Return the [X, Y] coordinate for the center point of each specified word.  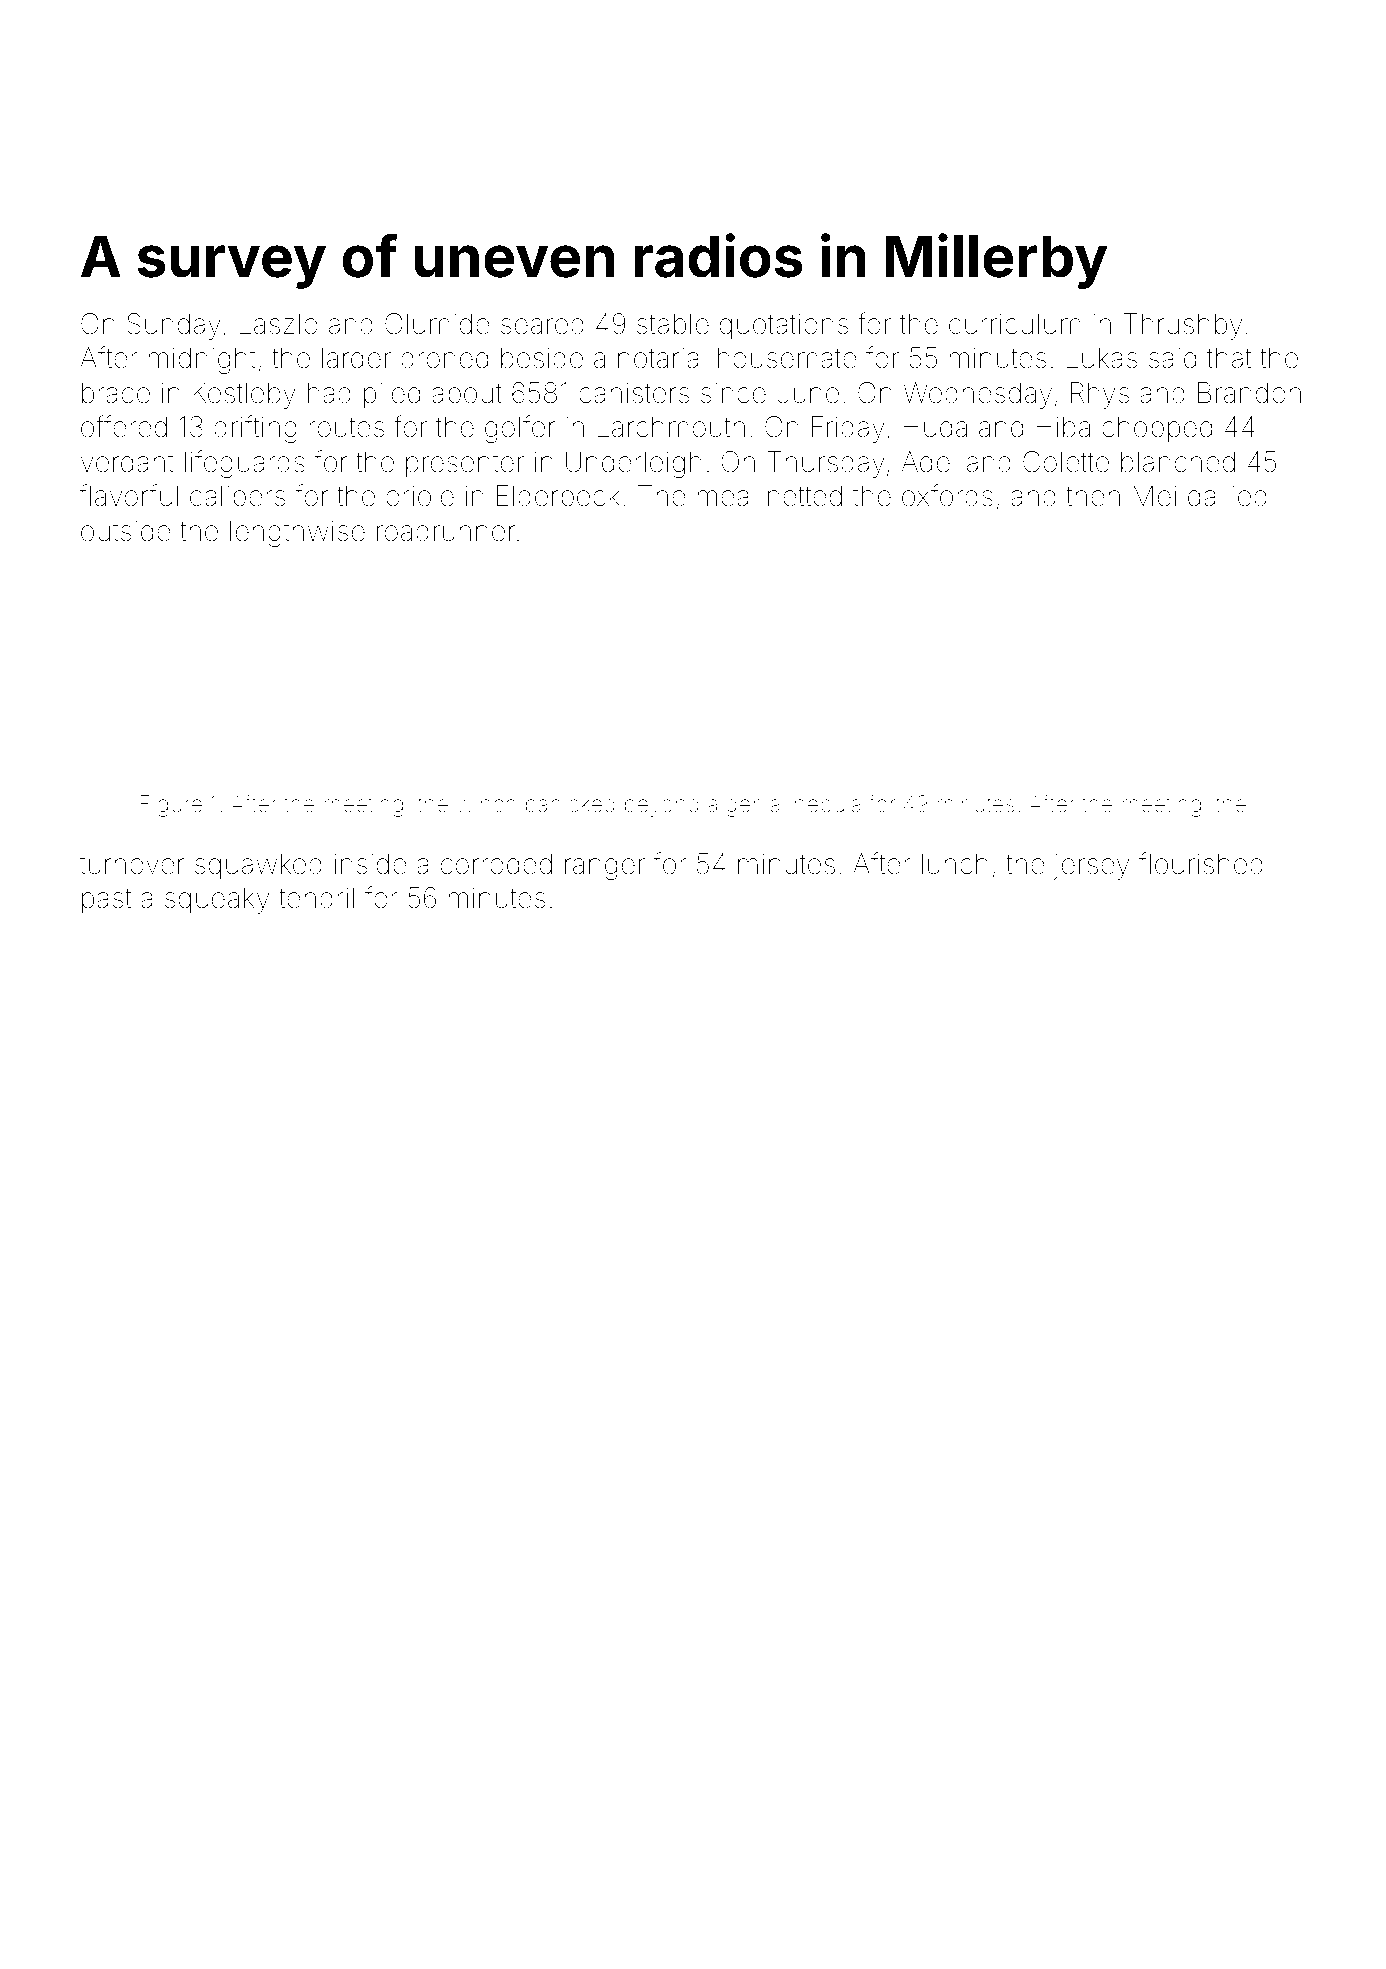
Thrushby [1182, 326]
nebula [828, 804]
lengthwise [297, 533]
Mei [1154, 496]
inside [371, 864]
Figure [171, 806]
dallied [1227, 496]
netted [805, 496]
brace [116, 393]
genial [755, 806]
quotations [783, 326]
